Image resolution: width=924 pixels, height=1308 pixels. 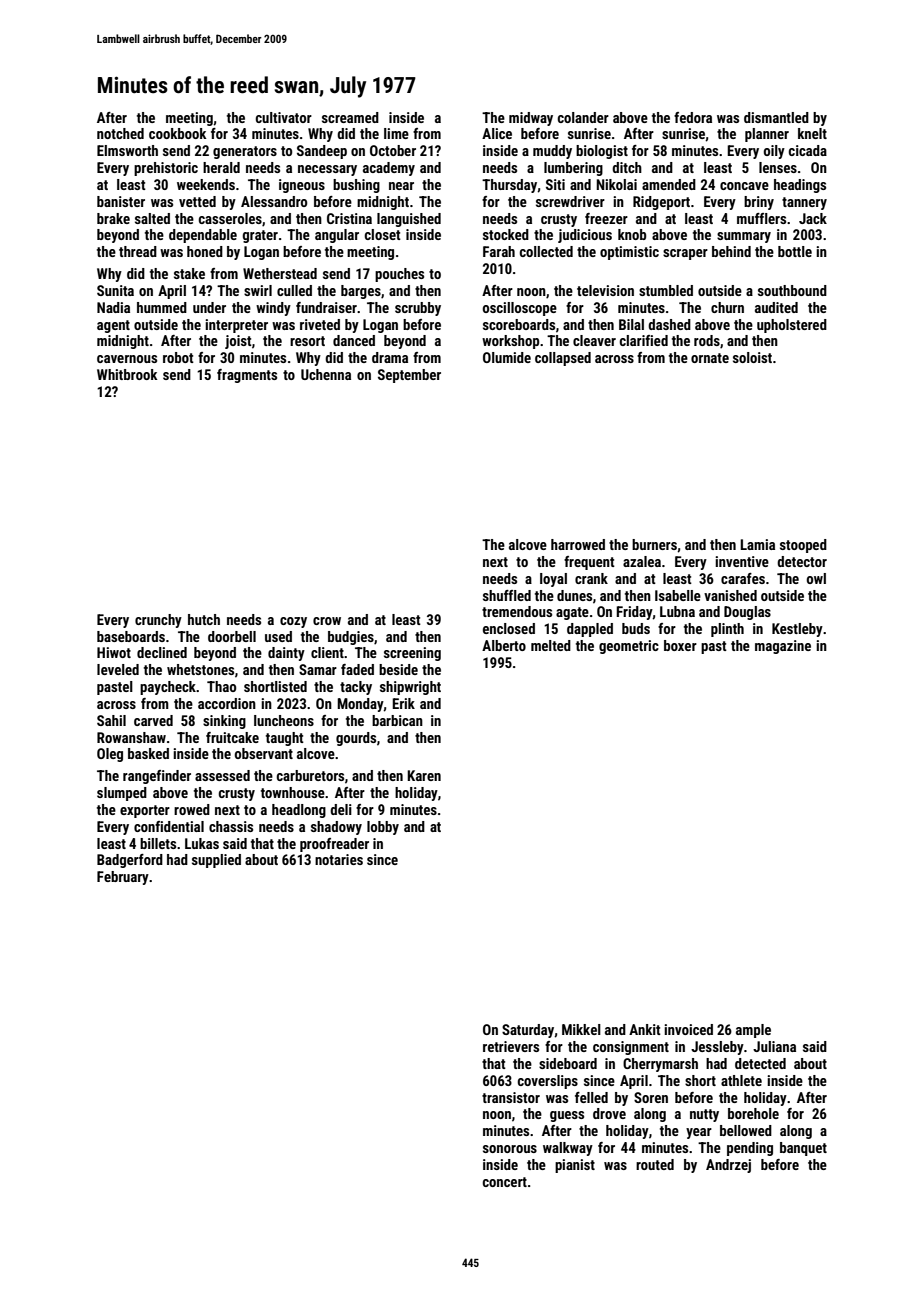 What do you see at coordinates (505, 1182) in the screenshot?
I see `concert` at bounding box center [505, 1182].
